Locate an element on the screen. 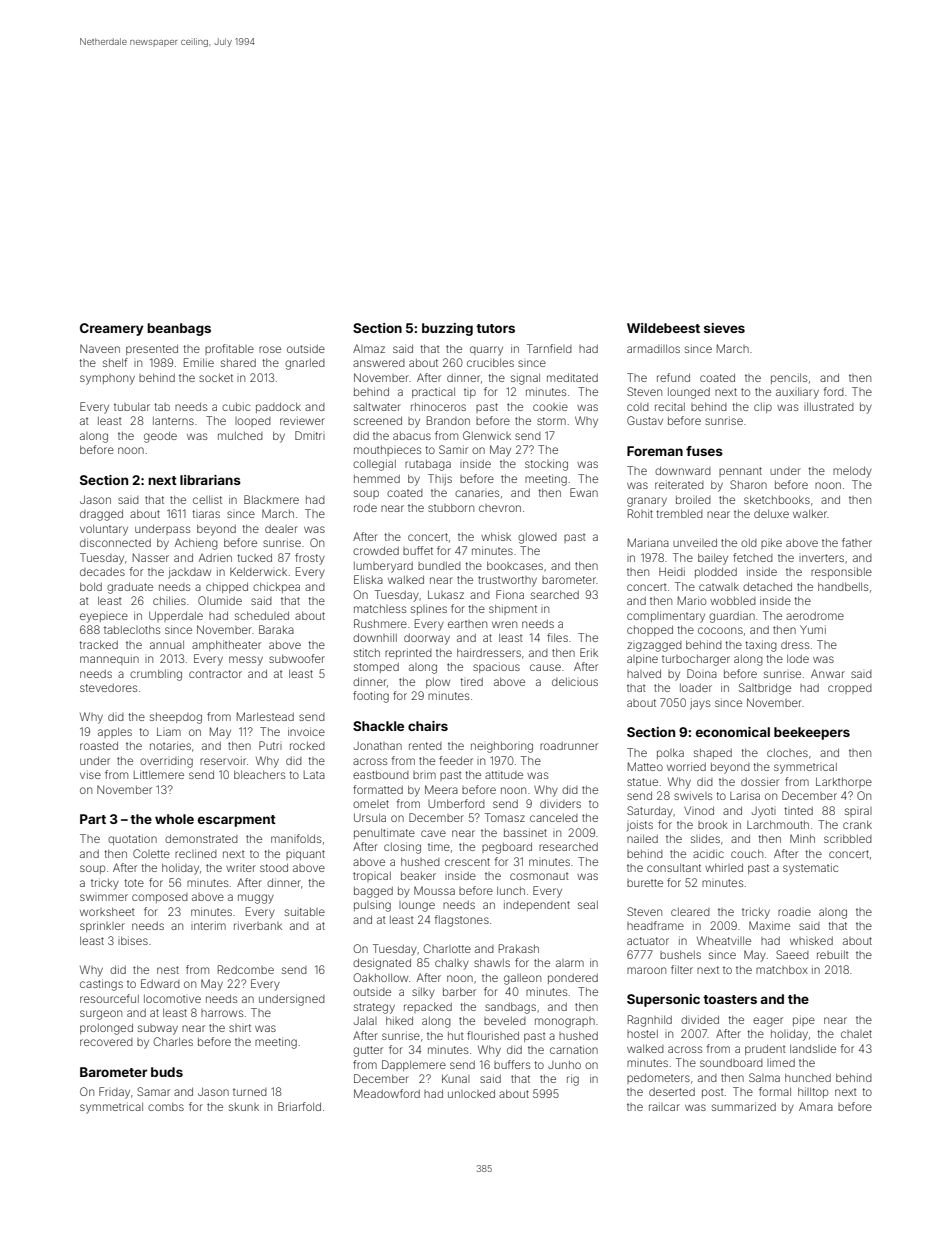 The height and width of the screenshot is (1233, 952). summarized is located at coordinates (744, 1106).
